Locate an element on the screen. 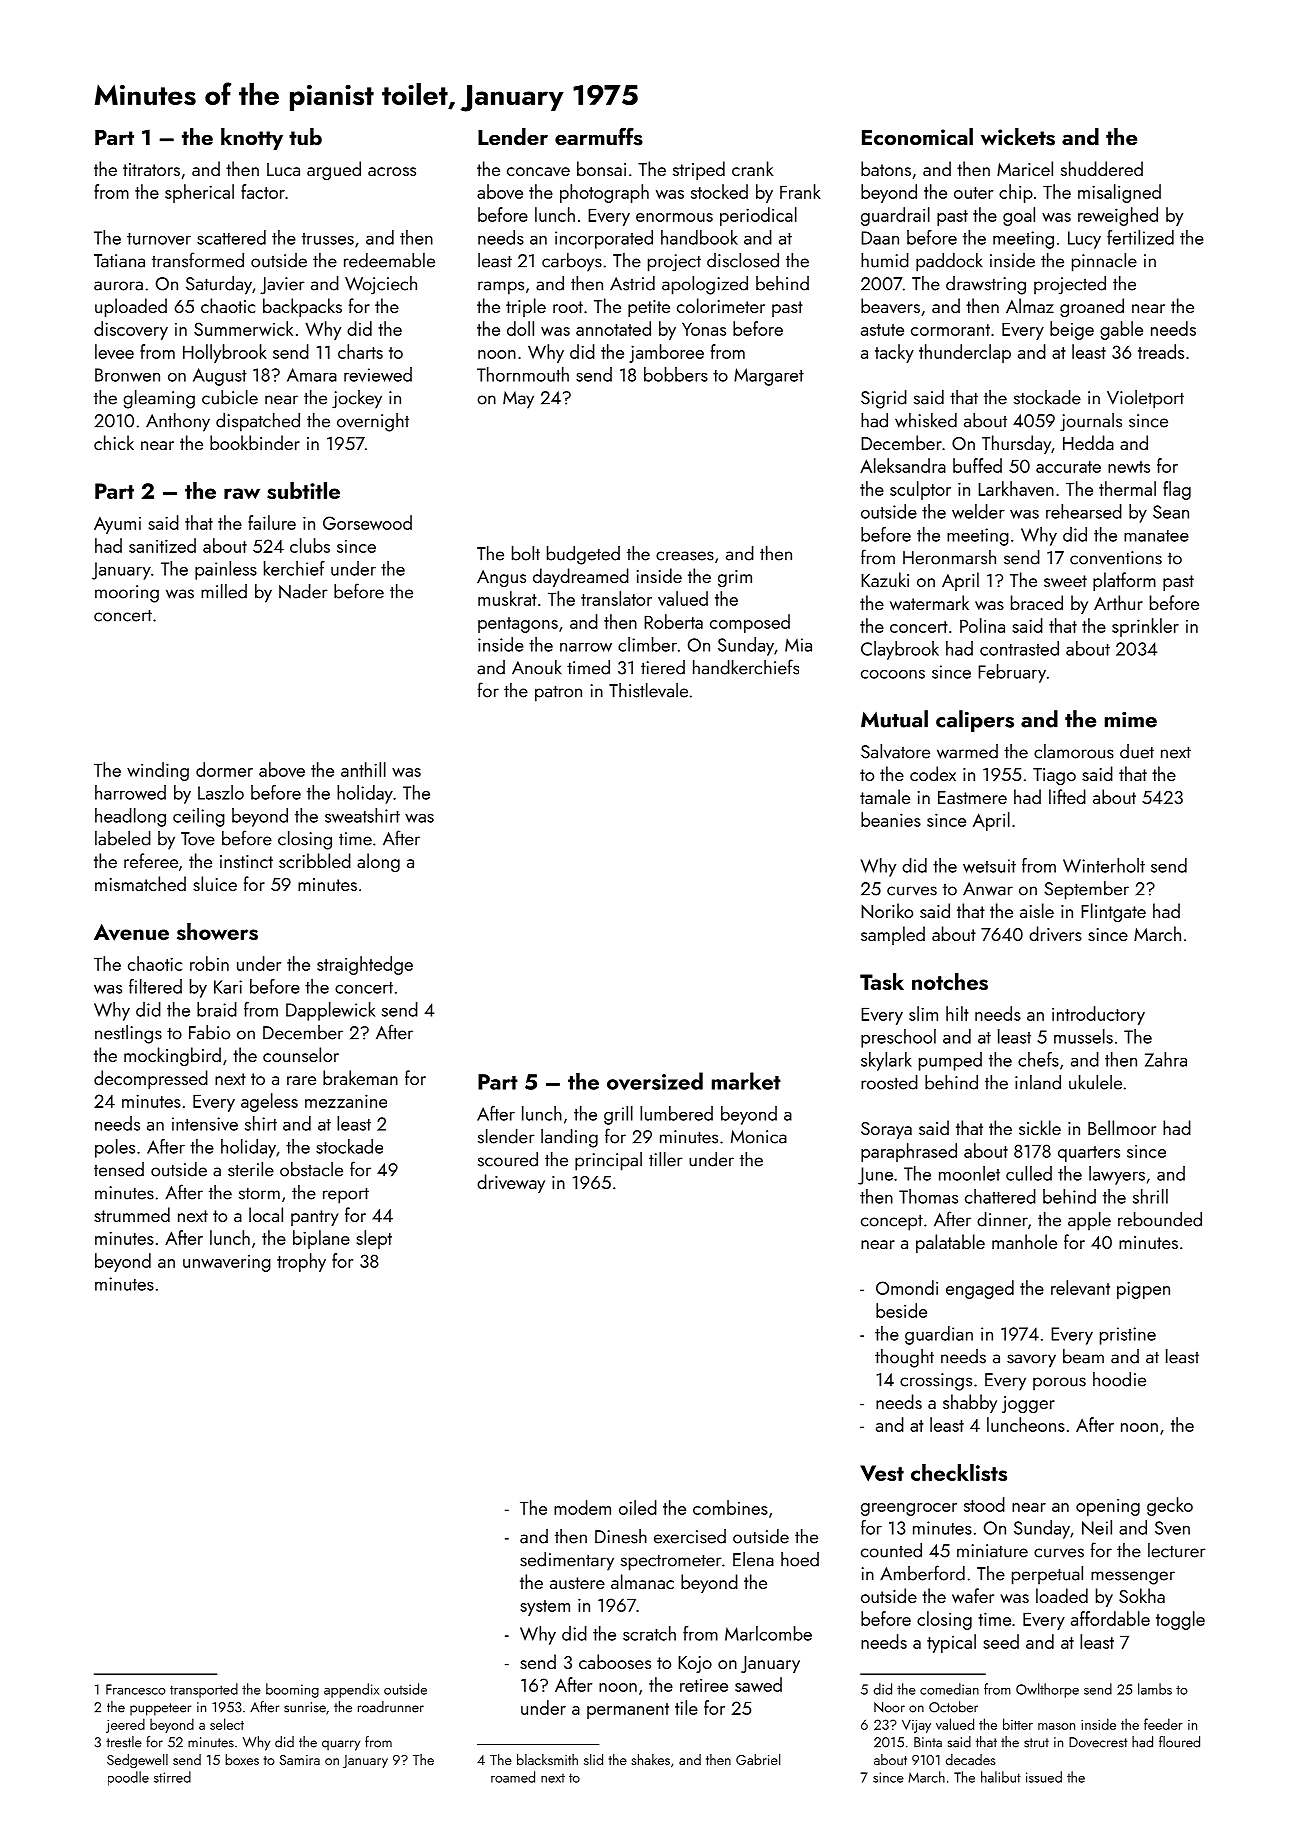 The image size is (1300, 1839). checklists is located at coordinates (959, 1472).
